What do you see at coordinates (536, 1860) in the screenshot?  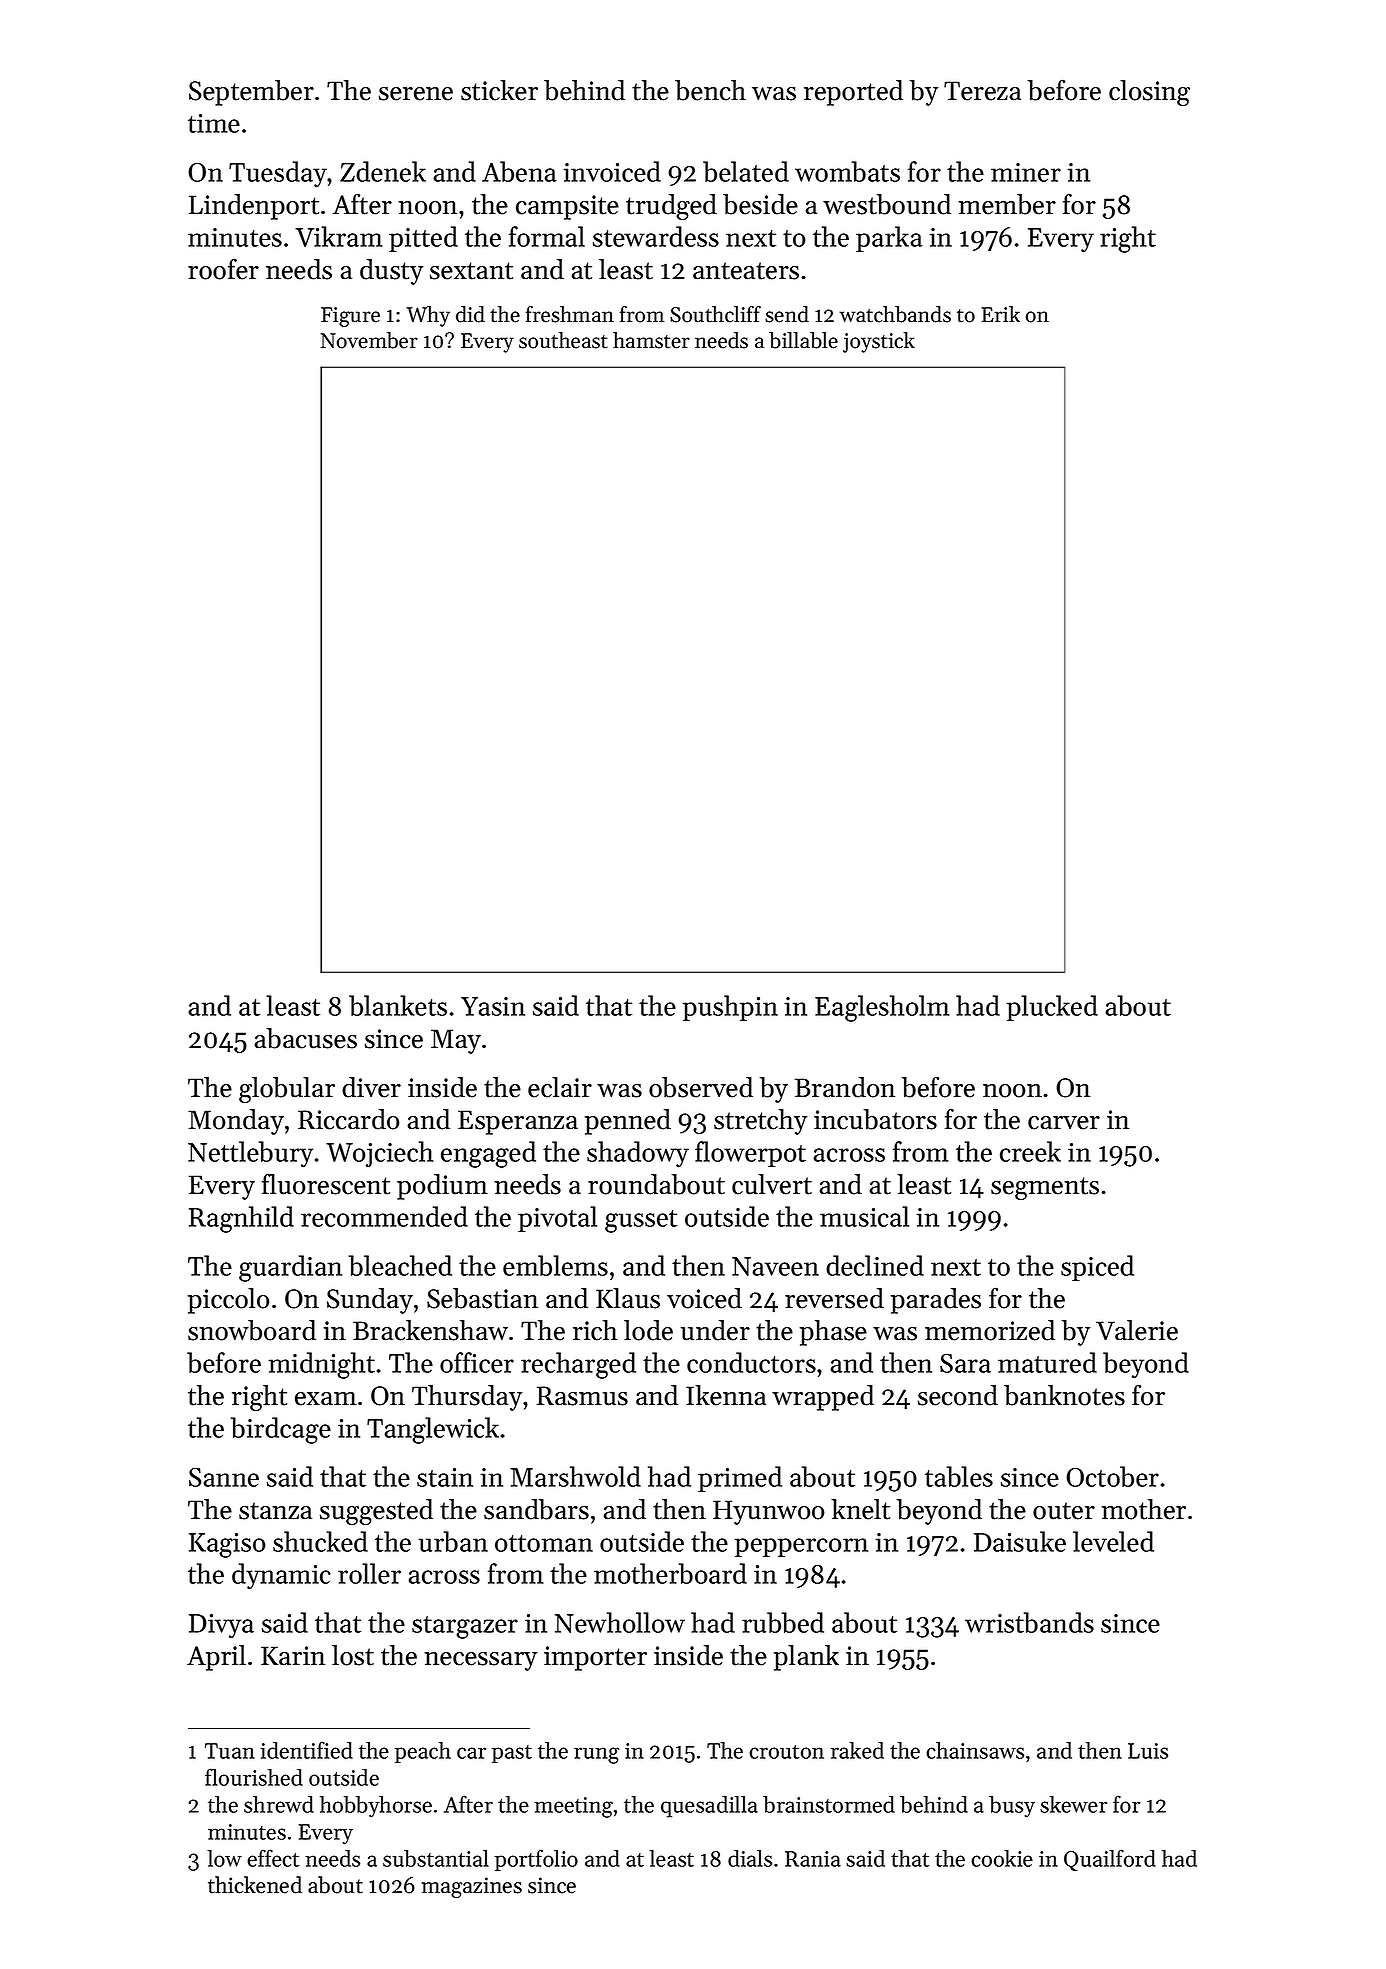 I see `portfolio` at bounding box center [536, 1860].
